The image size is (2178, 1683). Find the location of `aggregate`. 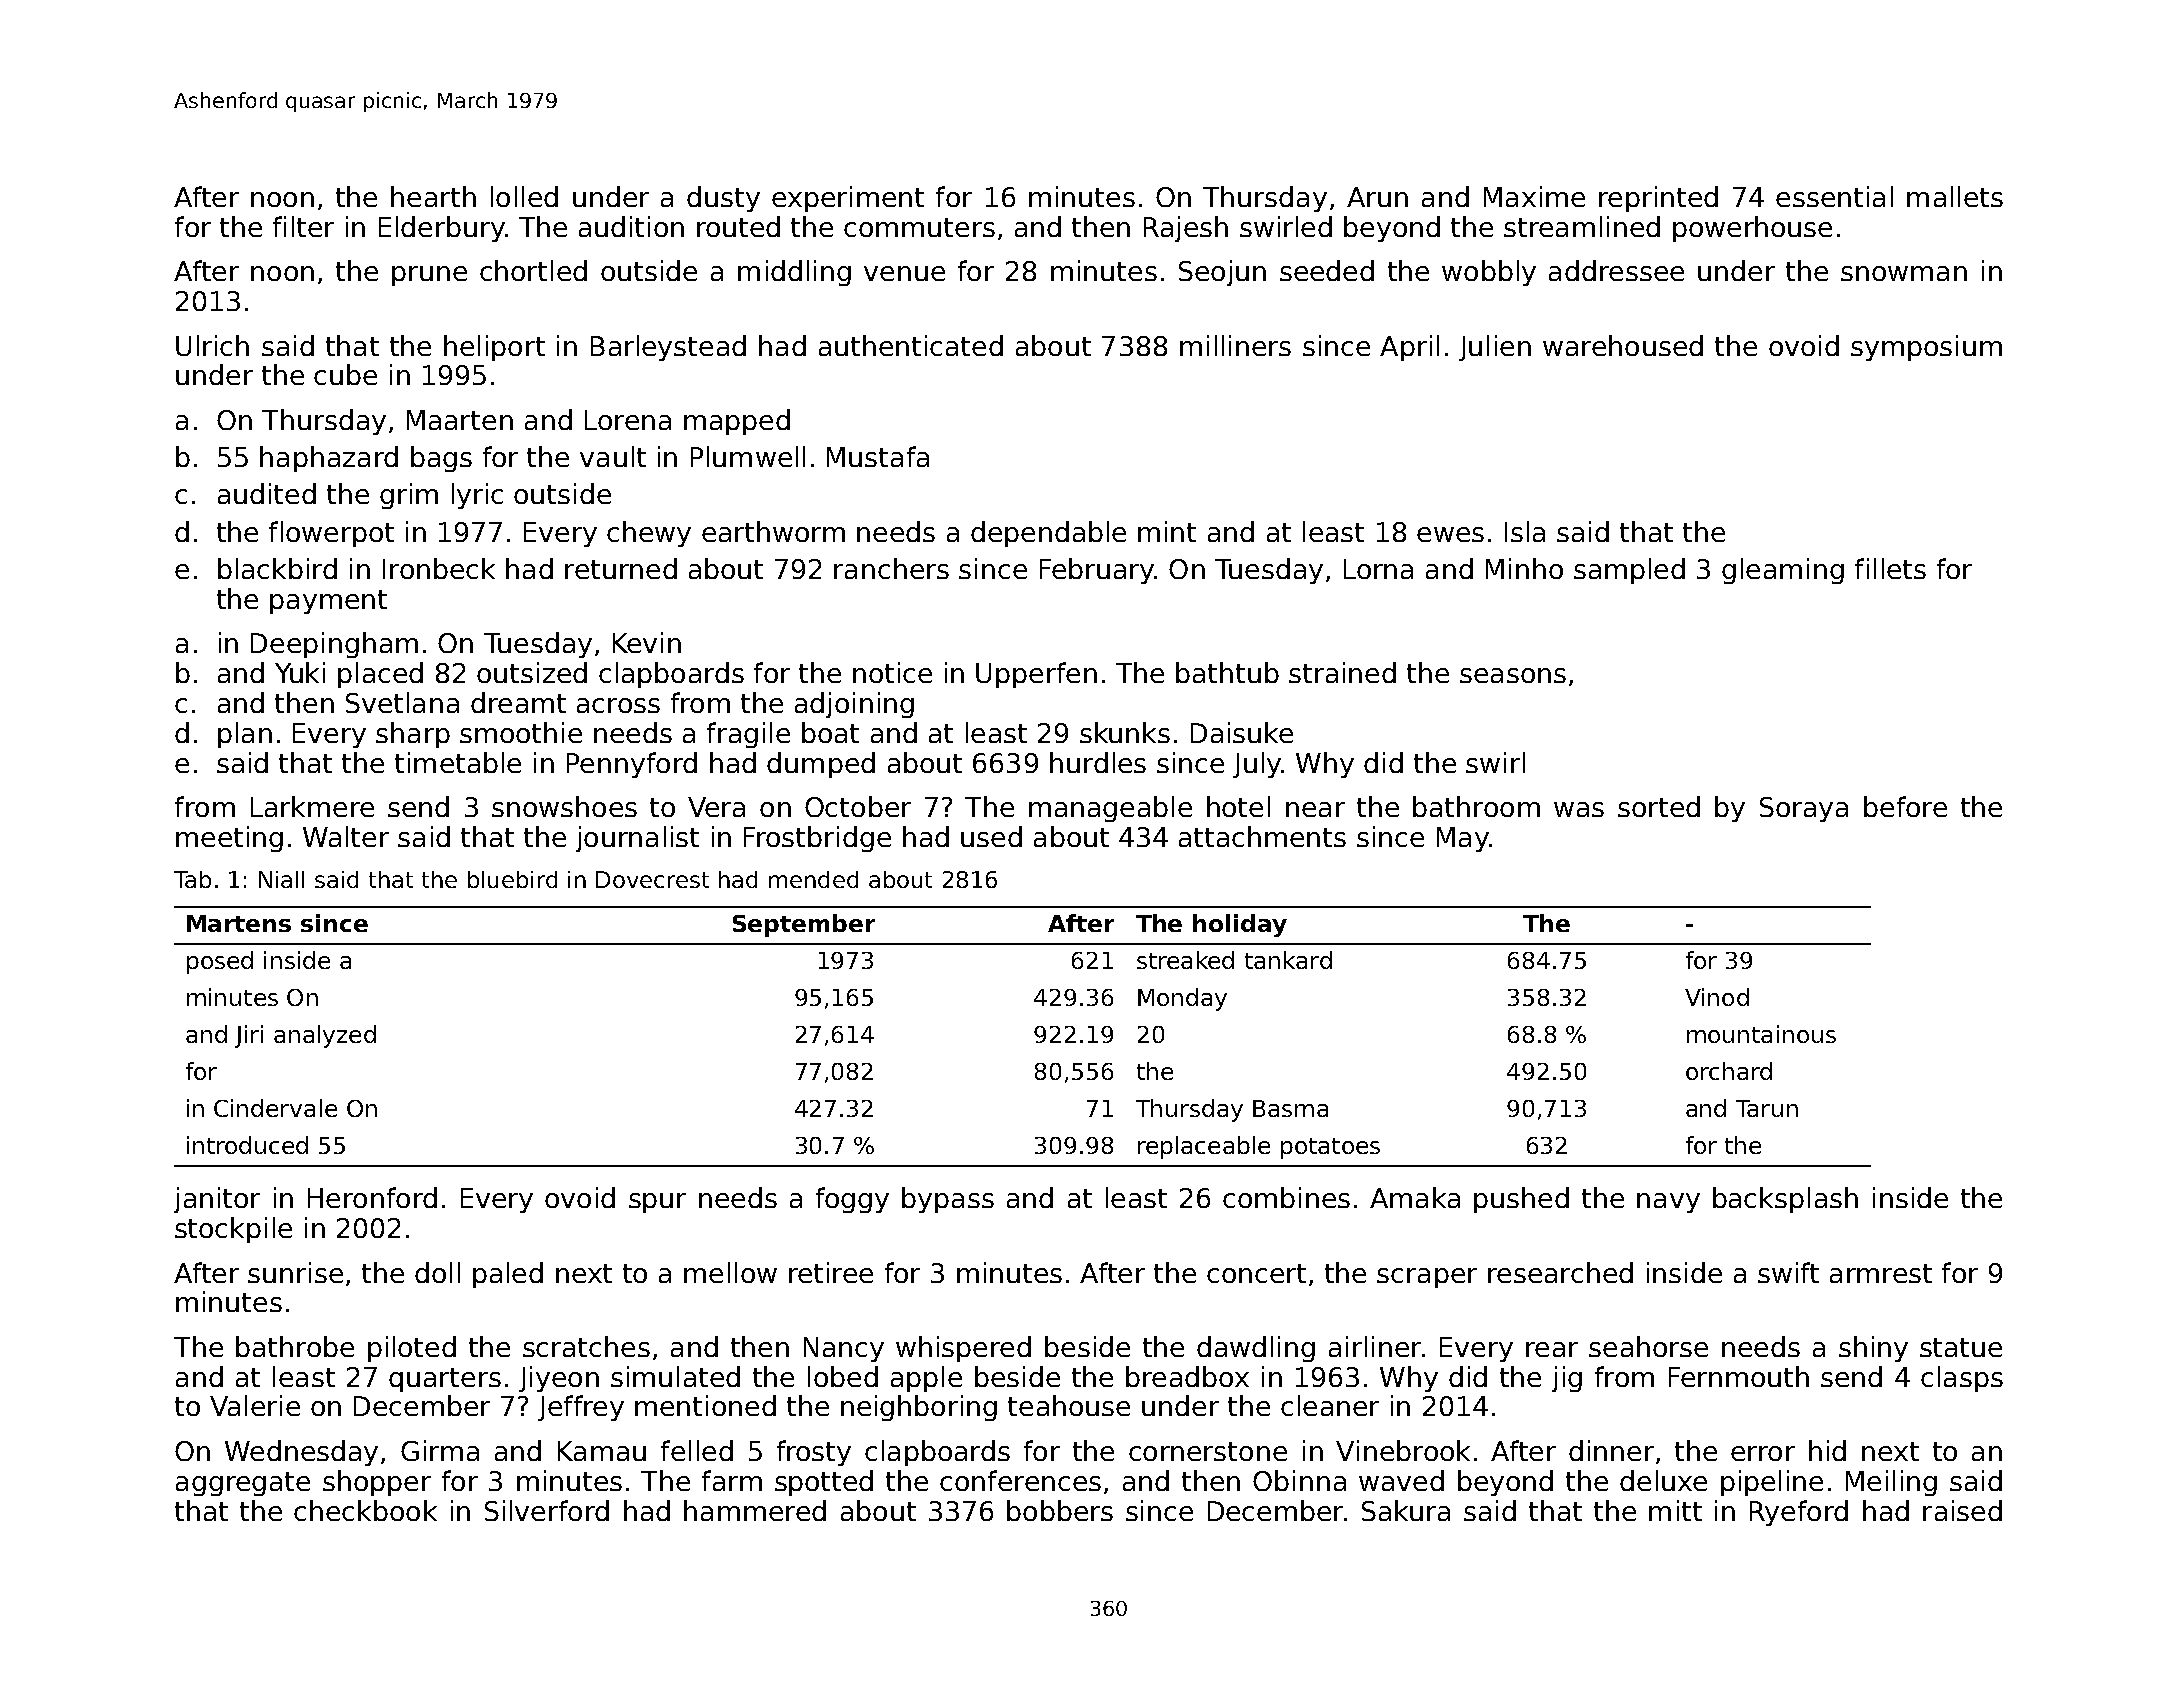

aggregate is located at coordinates (243, 1484).
